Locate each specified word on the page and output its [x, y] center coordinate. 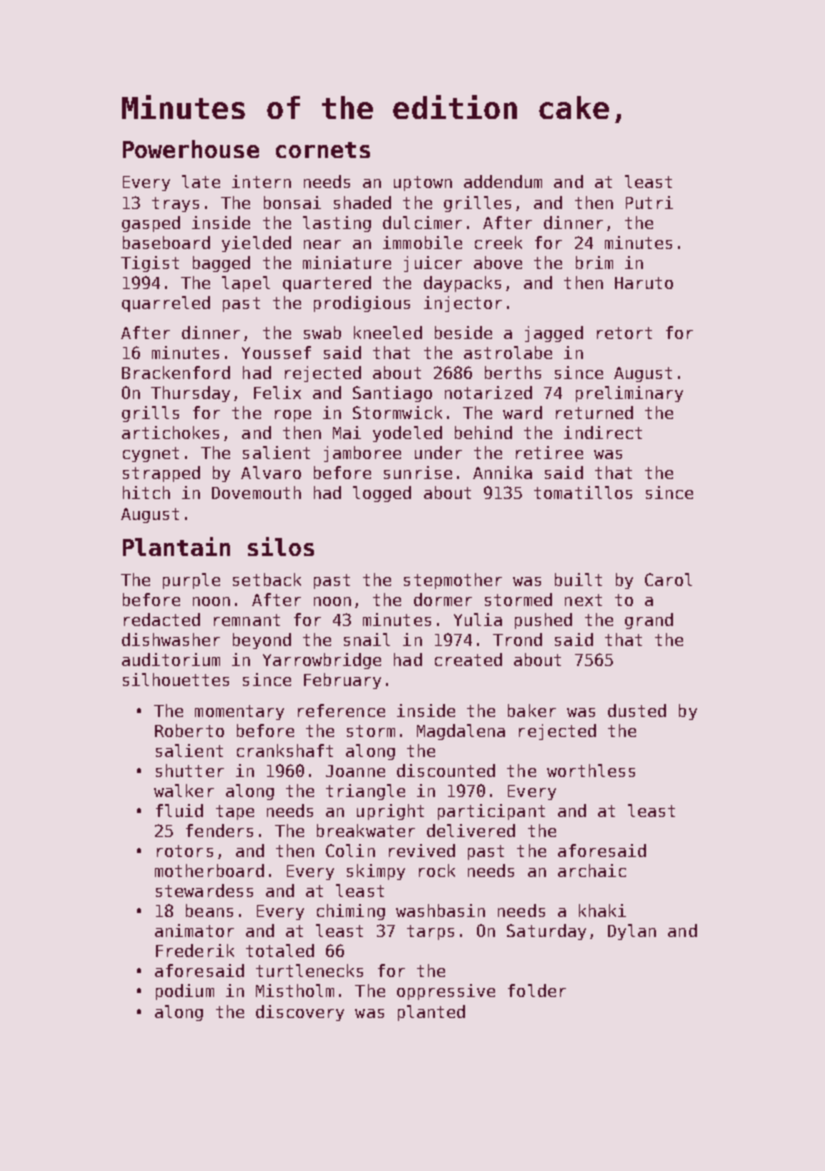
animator [194, 930]
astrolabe [508, 352]
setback [267, 579]
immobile [422, 242]
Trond [517, 639]
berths [513, 372]
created [468, 659]
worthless [591, 770]
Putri [649, 202]
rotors [185, 851]
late [201, 181]
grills [150, 414]
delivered [471, 830]
